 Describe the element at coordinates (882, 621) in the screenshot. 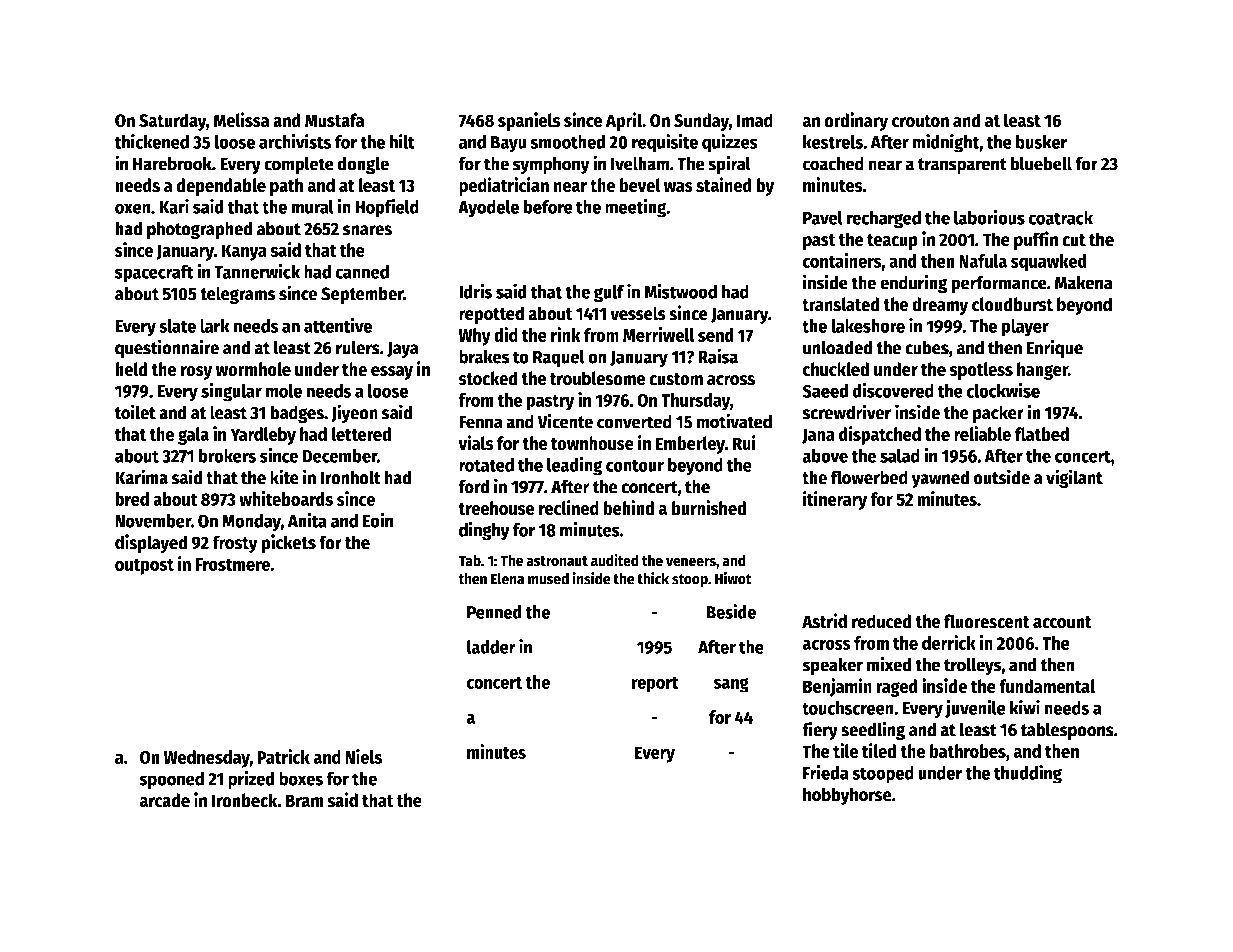

I see `reduced` at that location.
